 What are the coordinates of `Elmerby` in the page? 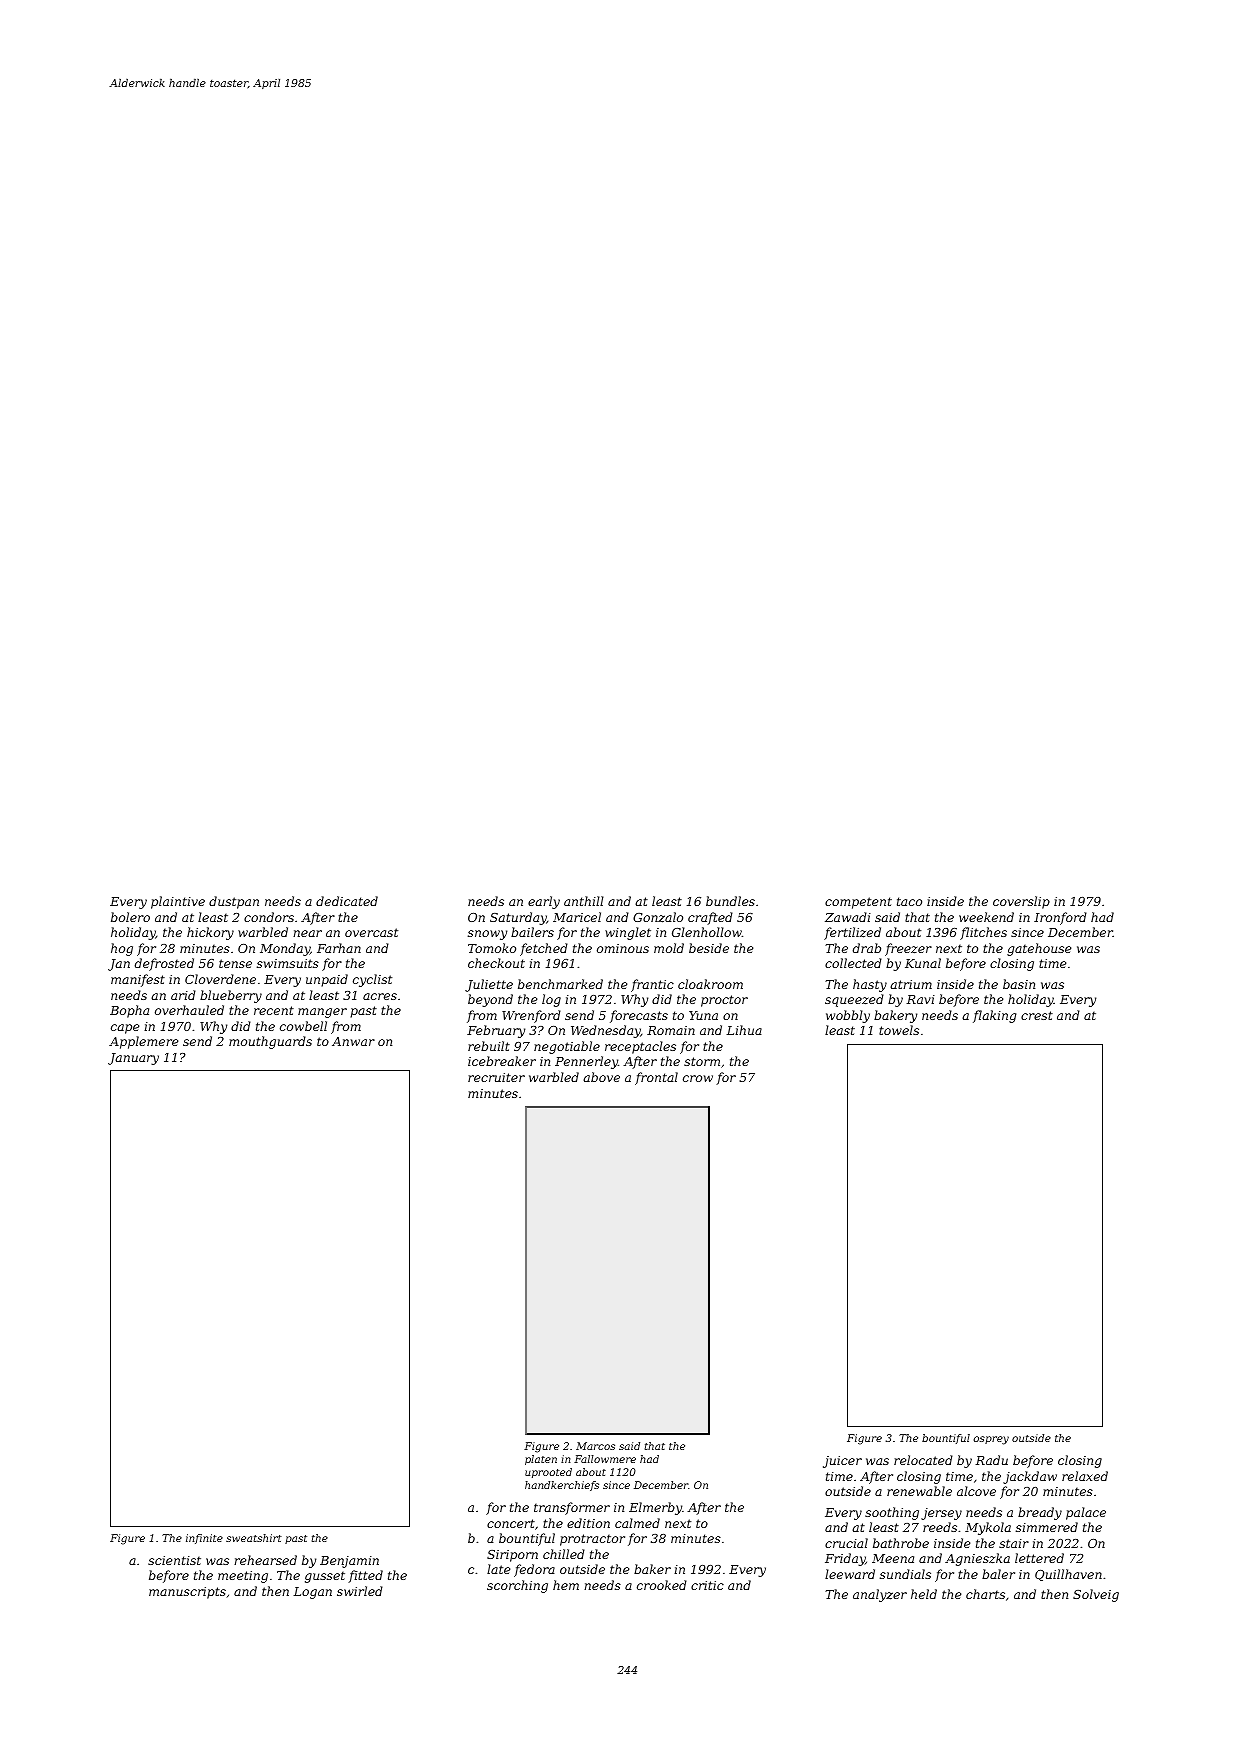 It's located at (655, 1508).
